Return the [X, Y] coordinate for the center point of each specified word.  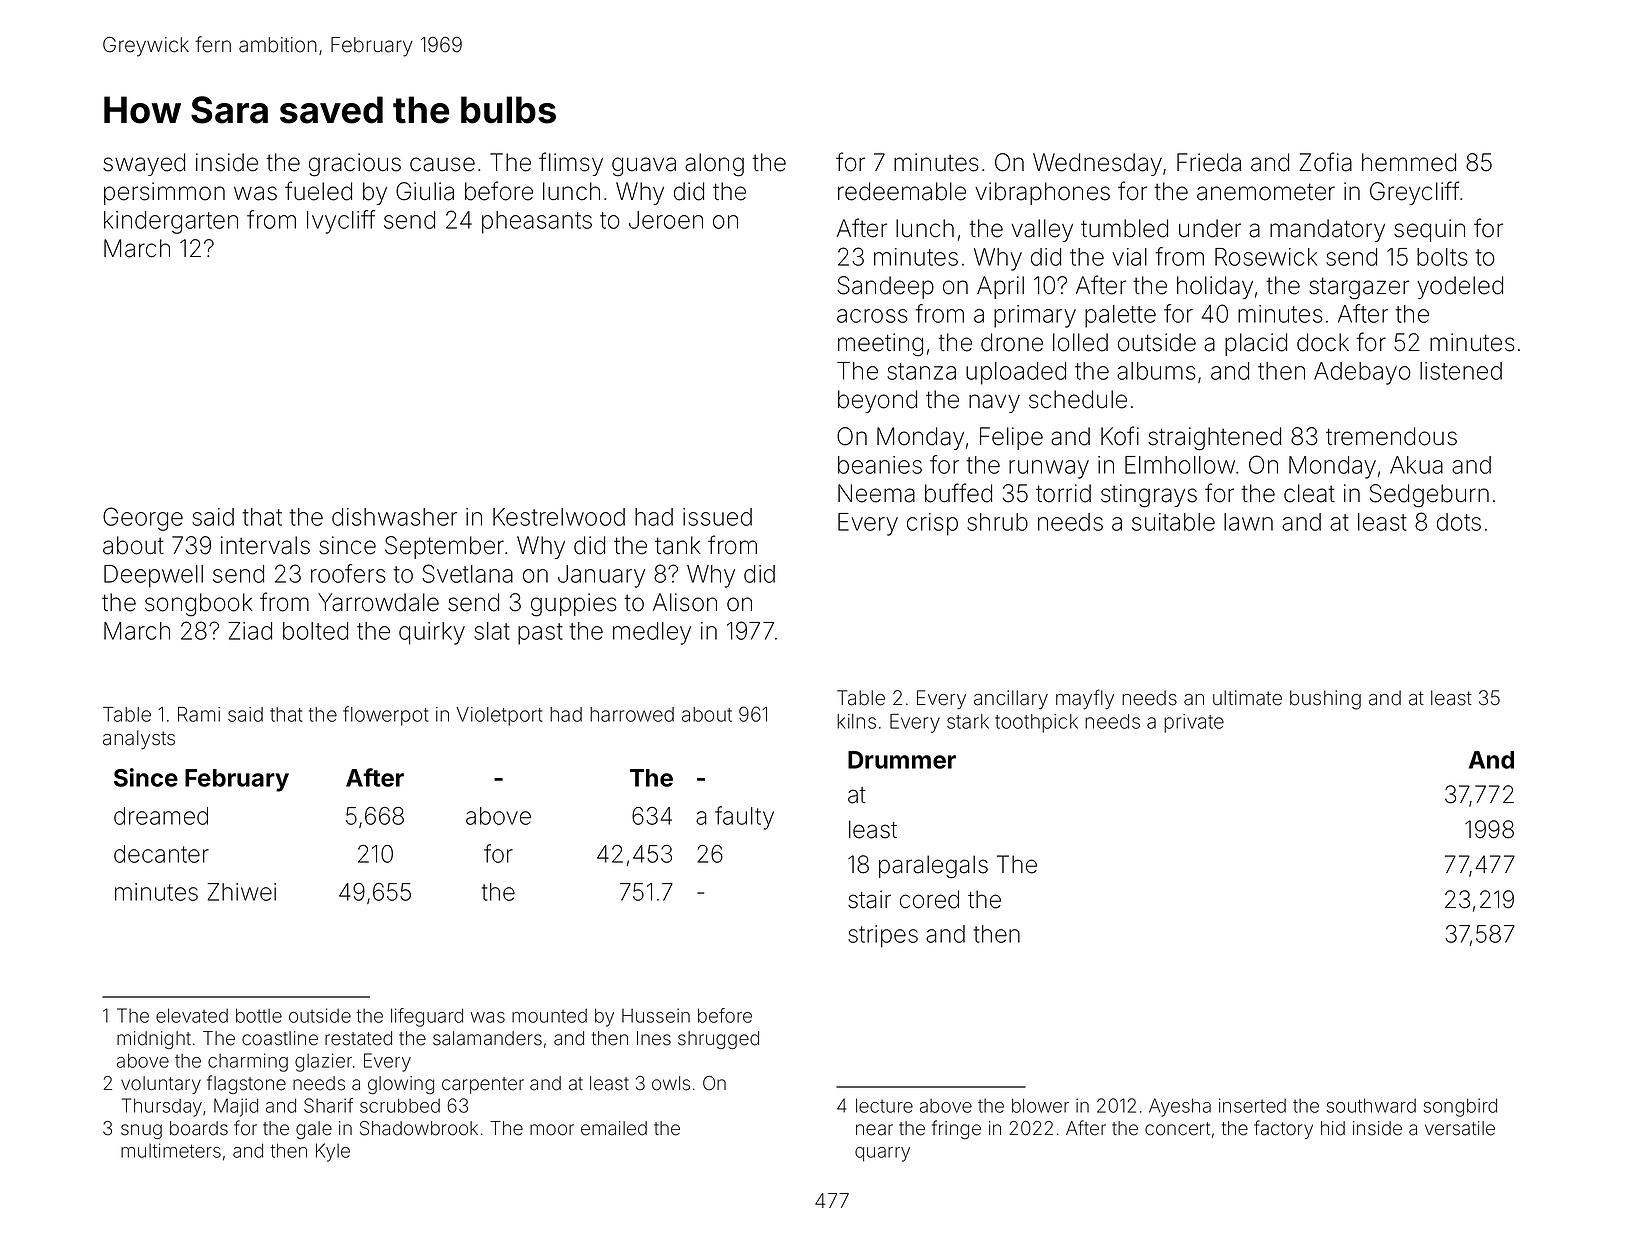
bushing [1325, 700]
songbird [1460, 1107]
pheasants [537, 222]
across [872, 316]
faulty [744, 818]
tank [677, 545]
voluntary [161, 1085]
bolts [1442, 257]
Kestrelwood [559, 517]
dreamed [161, 816]
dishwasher [394, 517]
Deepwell [153, 576]
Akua [1416, 465]
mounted [549, 1016]
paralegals [933, 866]
